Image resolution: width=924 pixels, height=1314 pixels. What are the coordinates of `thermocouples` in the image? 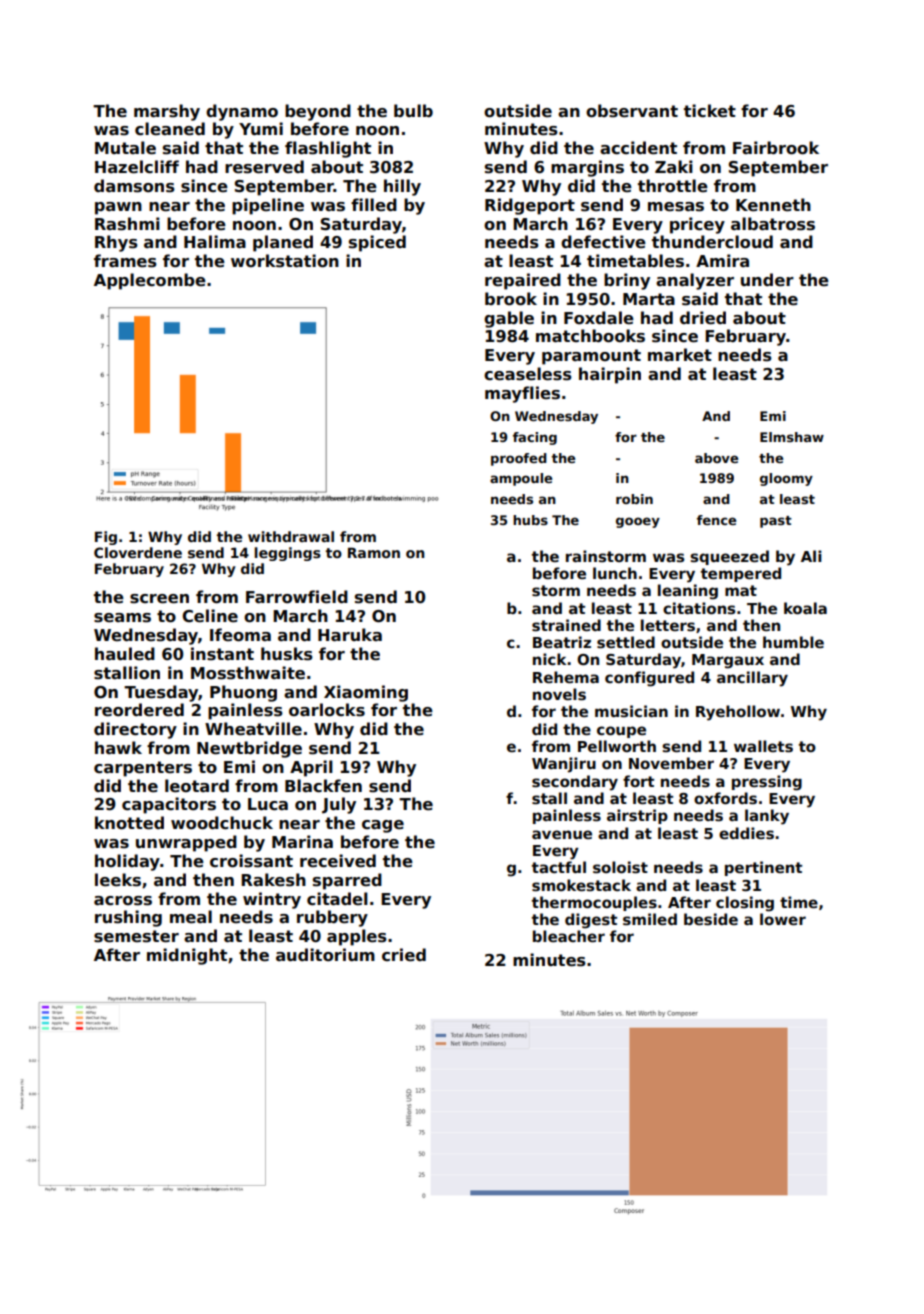 It's located at (594, 903).
